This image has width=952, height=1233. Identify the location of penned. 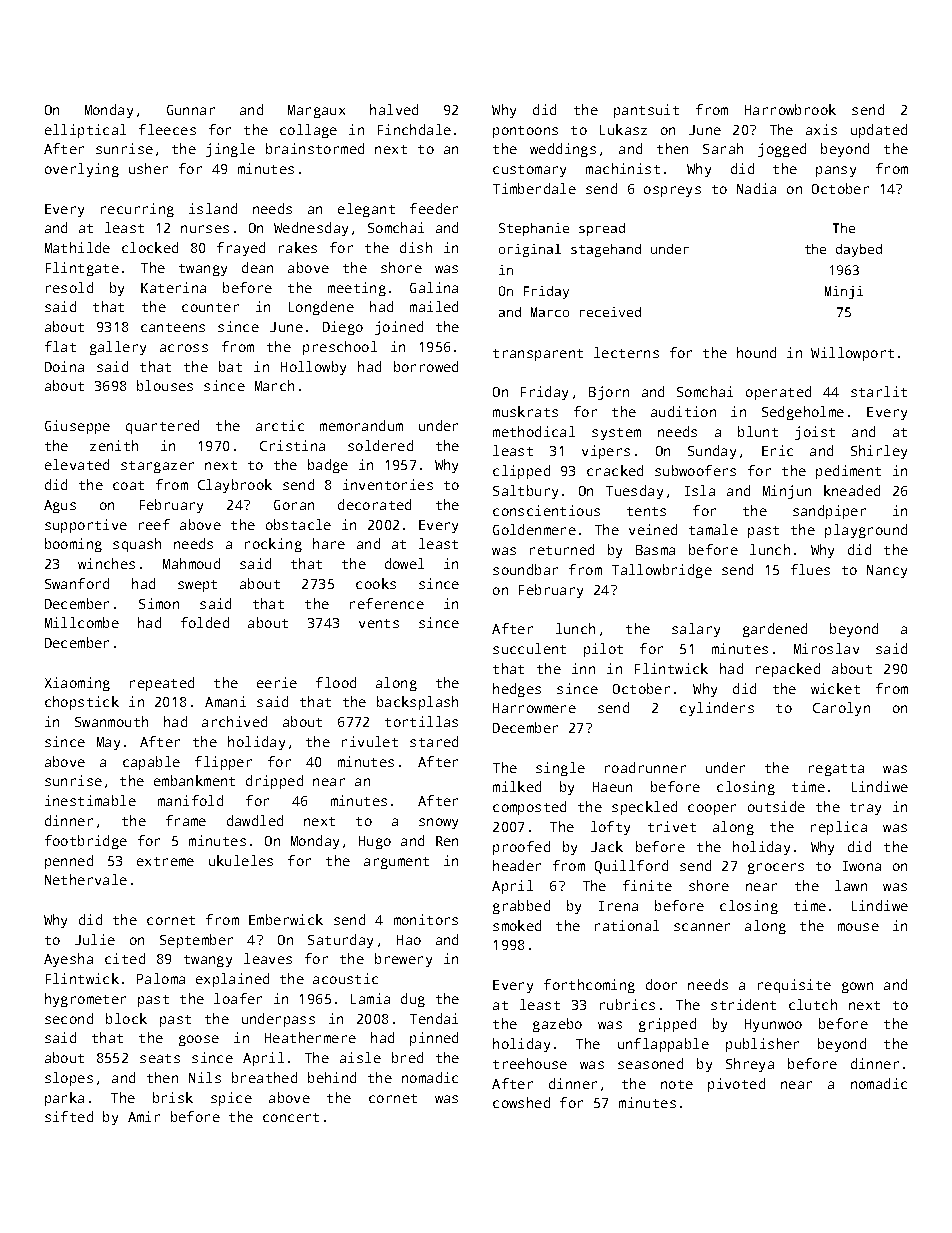
(69, 862).
